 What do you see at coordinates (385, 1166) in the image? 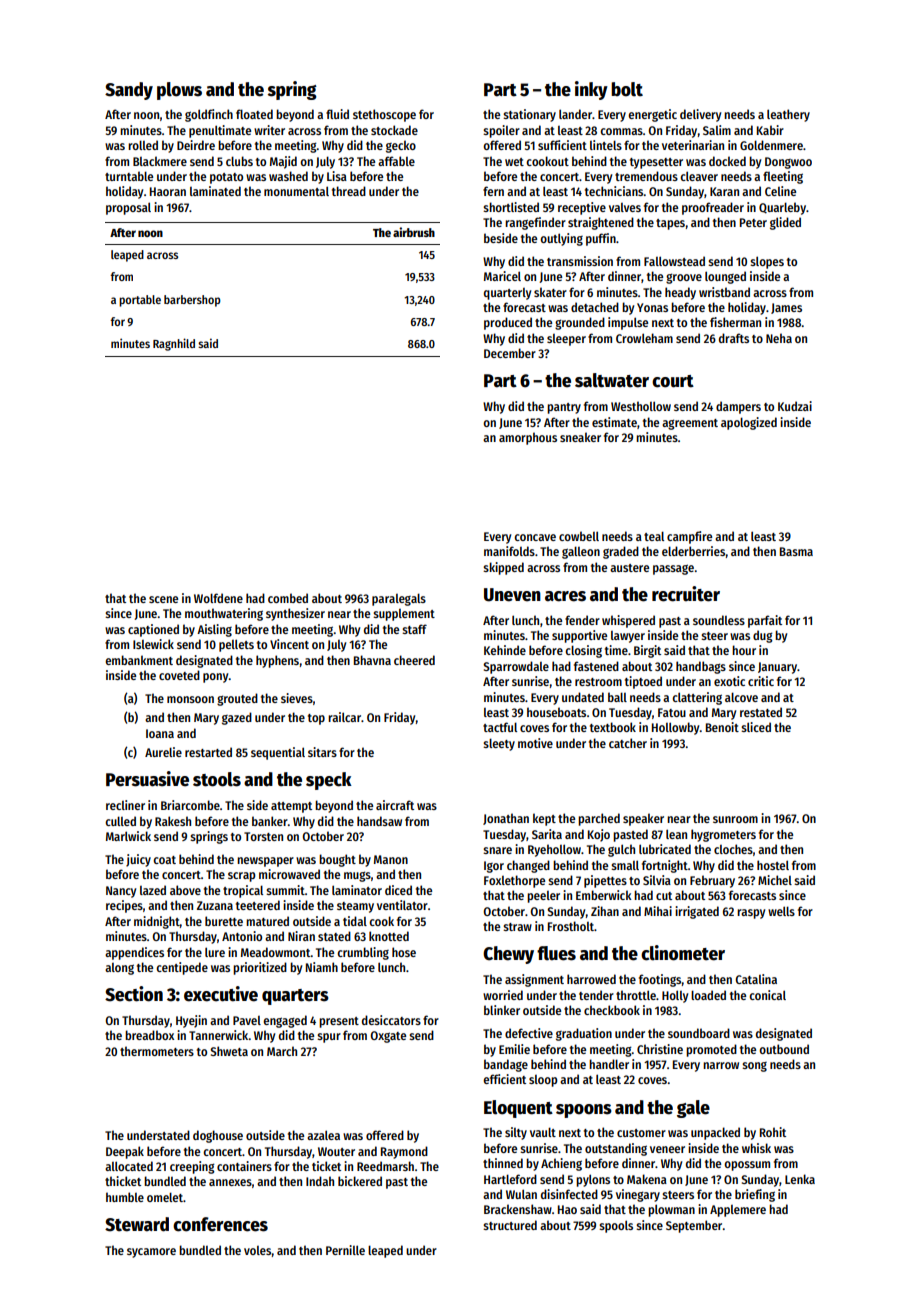
I see `Reedmarsh` at bounding box center [385, 1166].
